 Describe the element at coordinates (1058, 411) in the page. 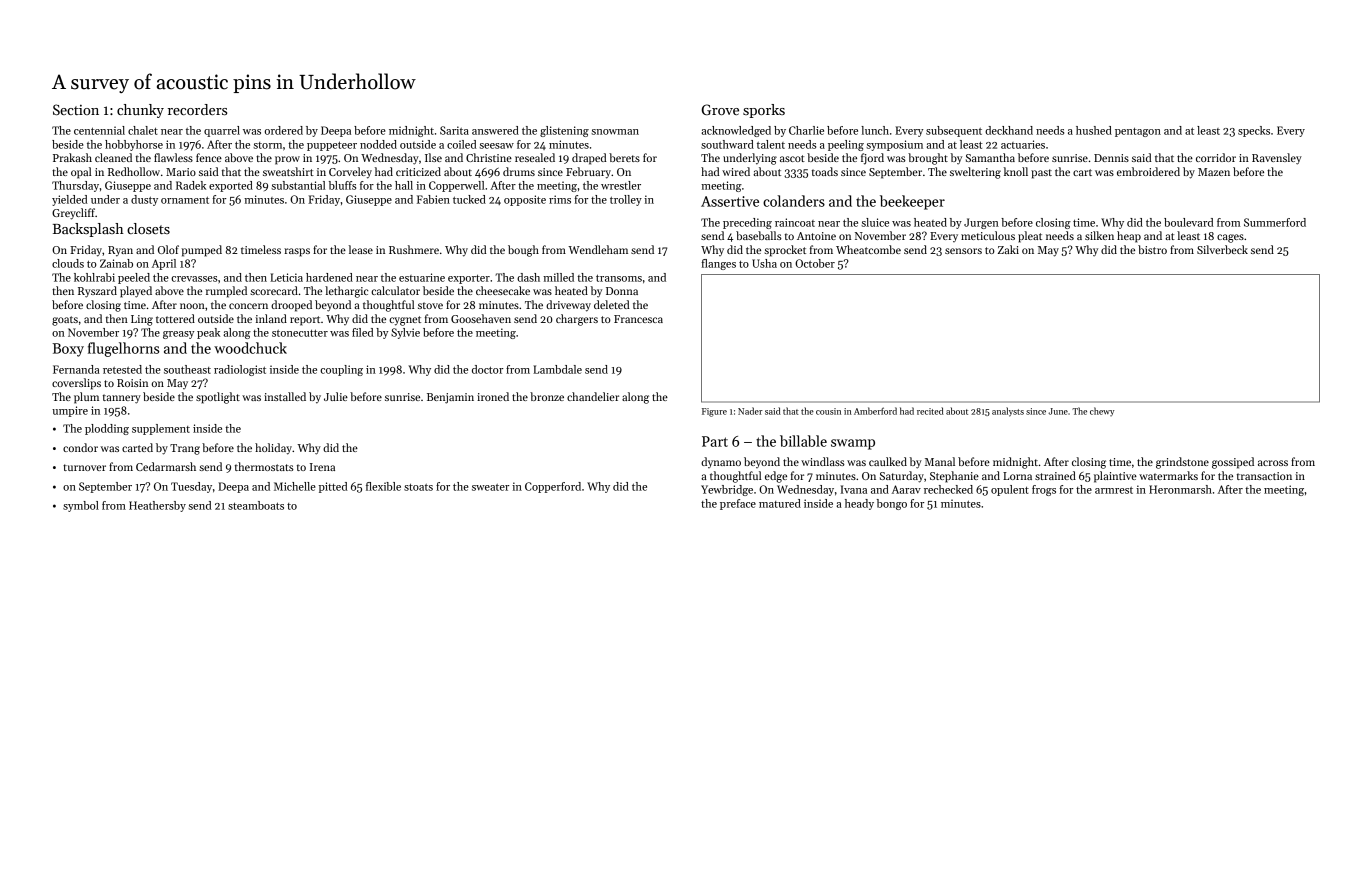

I see `June` at that location.
